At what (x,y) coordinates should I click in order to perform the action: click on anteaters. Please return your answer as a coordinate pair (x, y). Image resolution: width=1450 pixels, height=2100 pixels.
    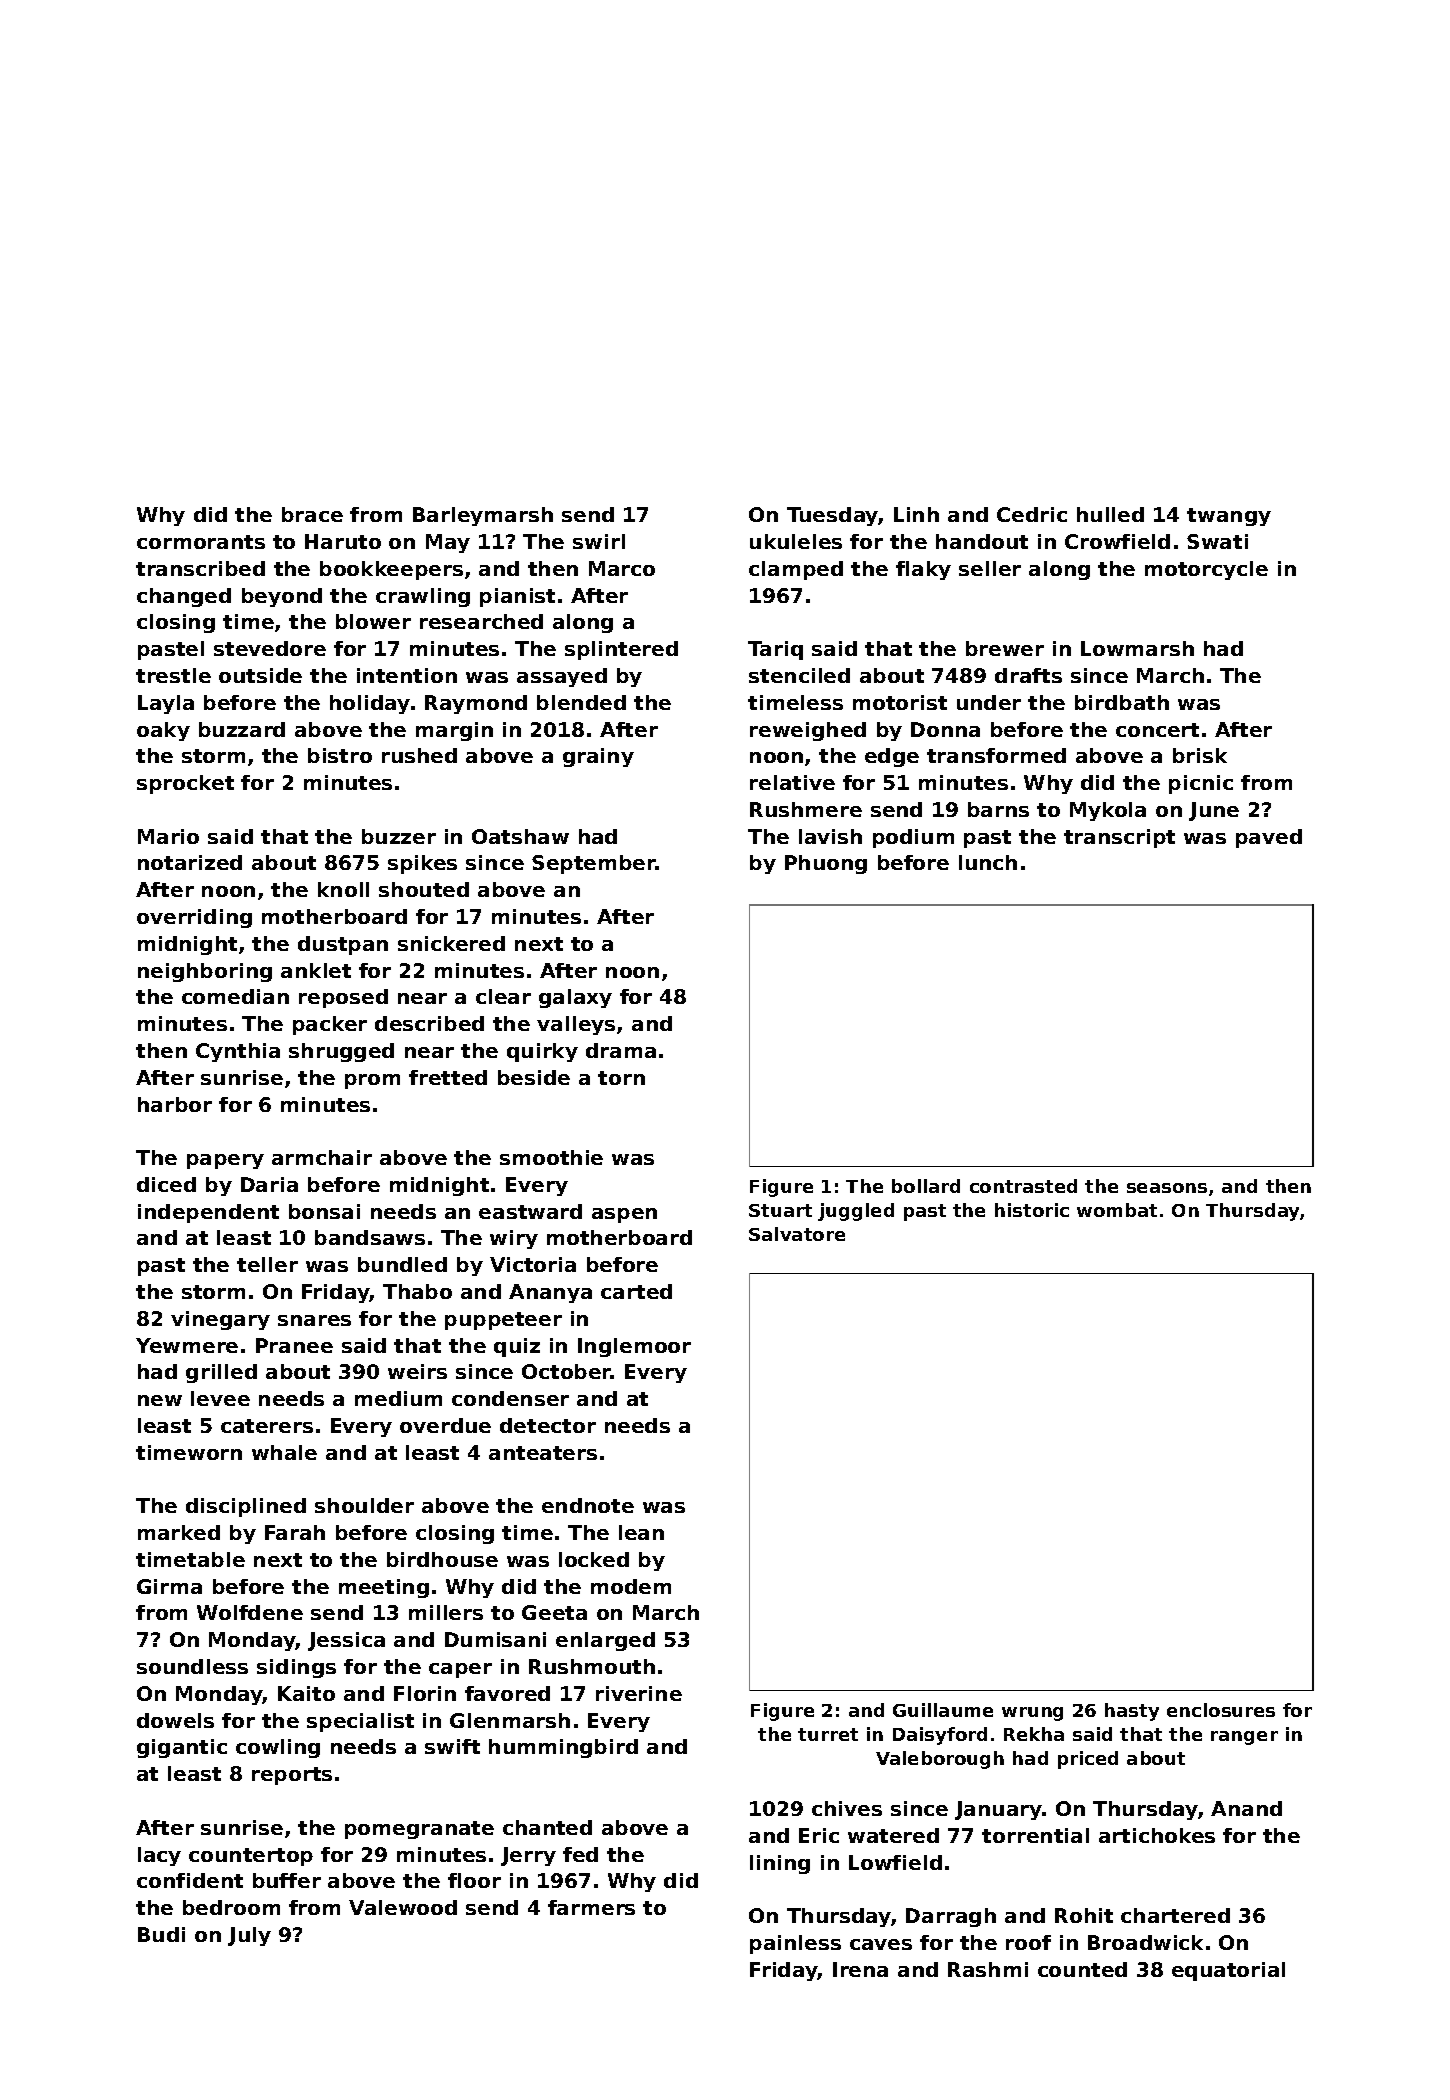
    Looking at the image, I should click on (543, 1453).
